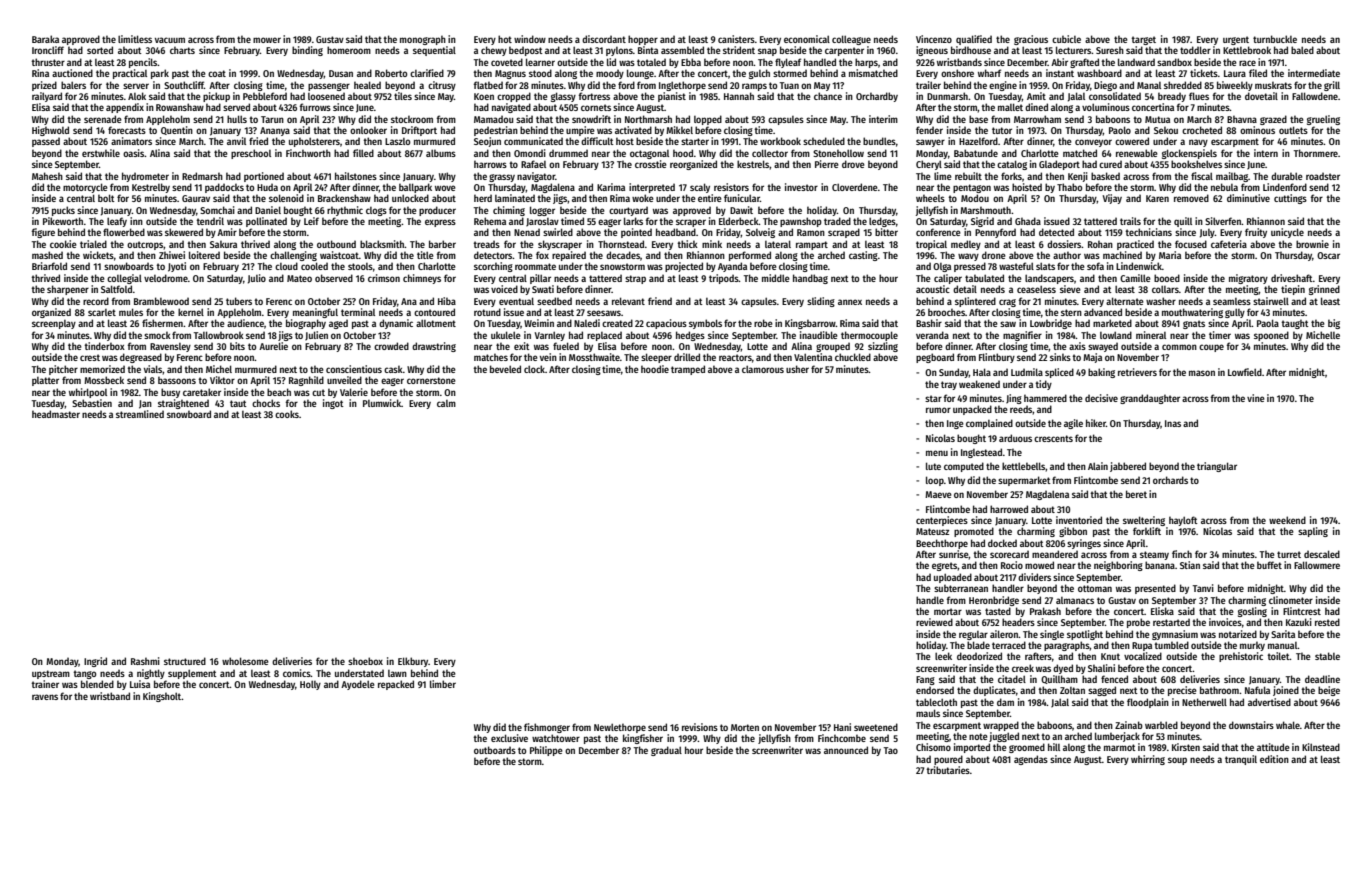  What do you see at coordinates (505, 39) in the screenshot?
I see `hot` at bounding box center [505, 39].
